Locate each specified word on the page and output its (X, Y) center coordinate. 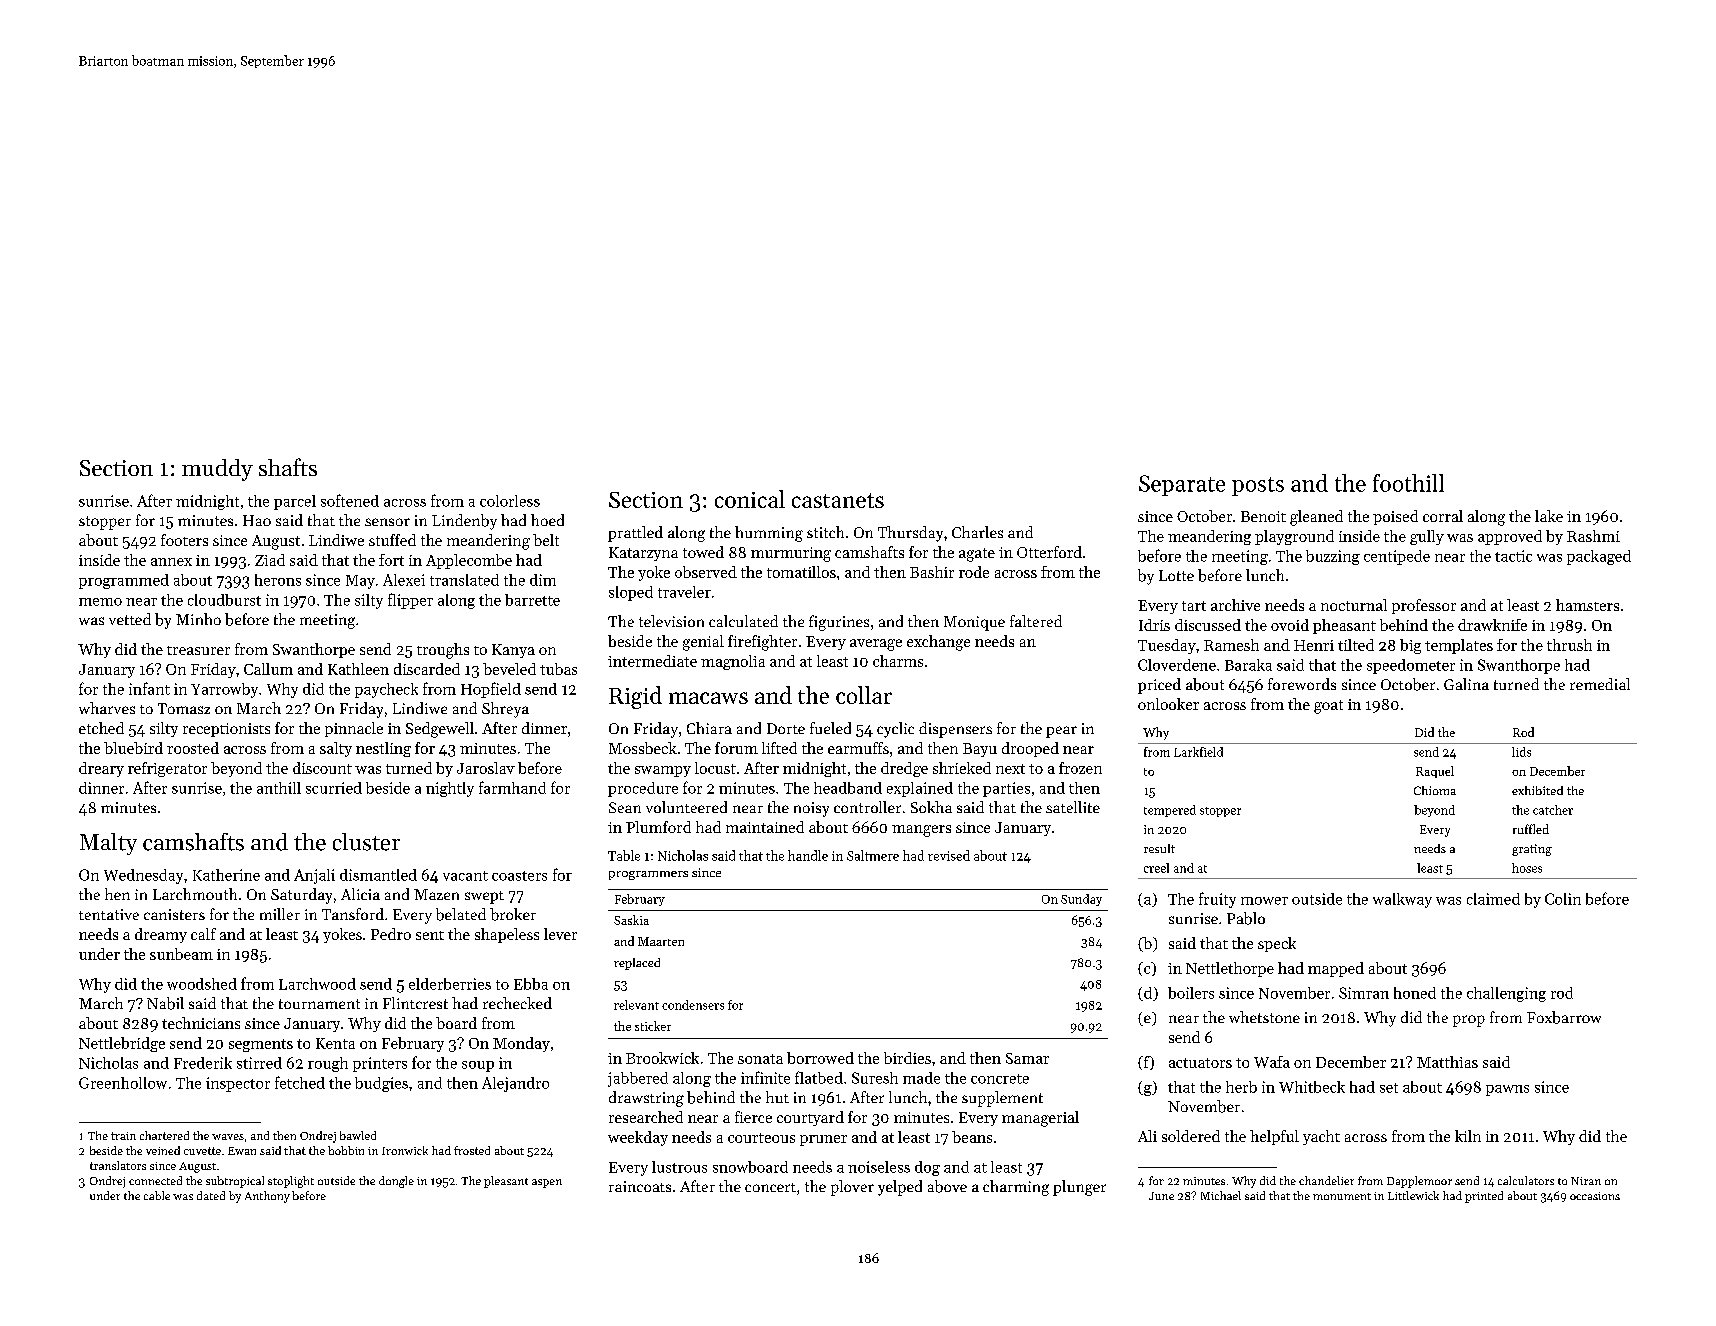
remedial (1600, 684)
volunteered (686, 807)
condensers (693, 1005)
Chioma (1435, 790)
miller (280, 914)
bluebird (133, 748)
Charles (977, 532)
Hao (257, 520)
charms (898, 661)
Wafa (1272, 1062)
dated (211, 1195)
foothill (1408, 483)
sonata (760, 1059)
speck (1277, 944)
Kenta (335, 1043)
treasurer (198, 650)
